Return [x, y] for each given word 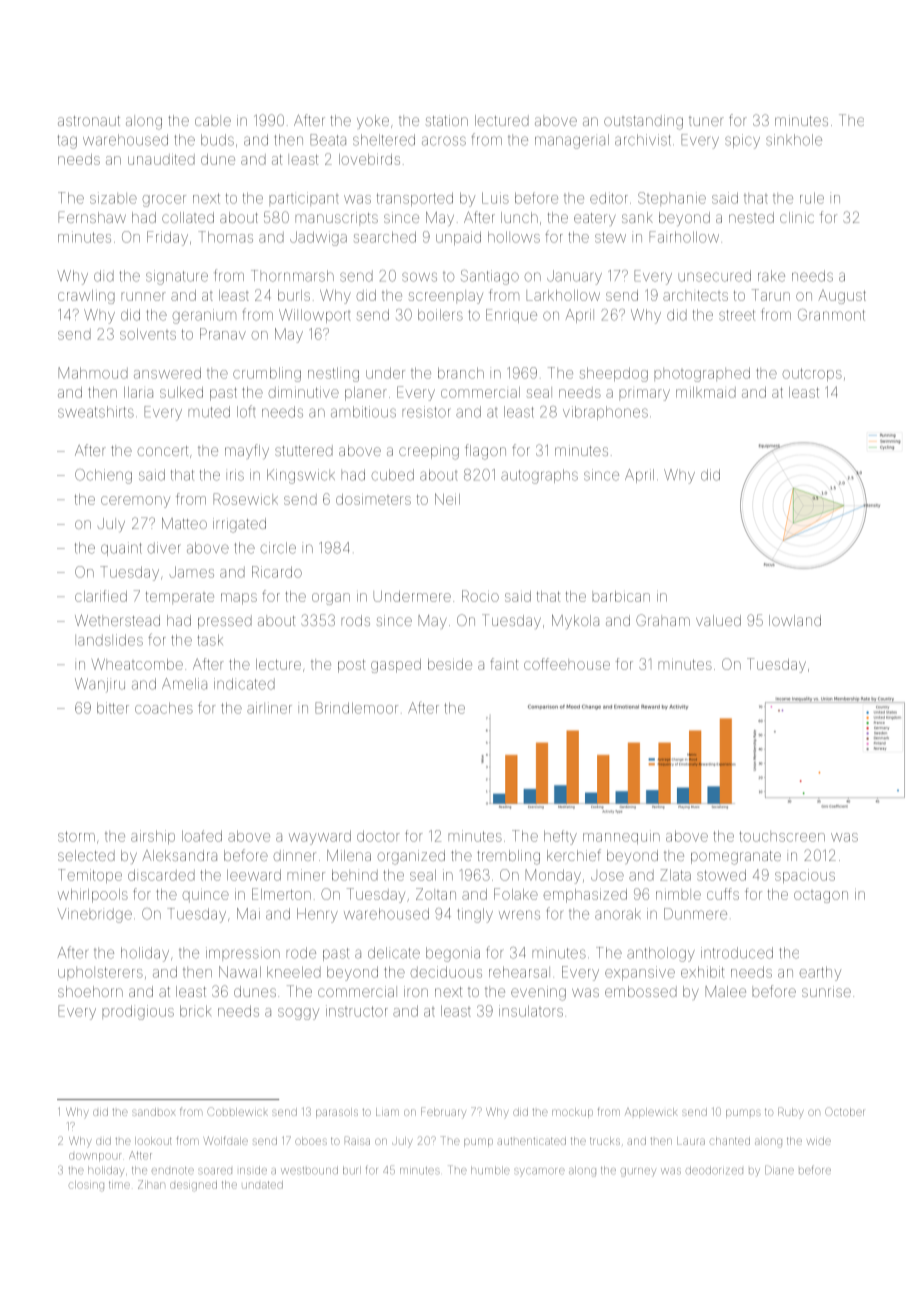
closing [86, 1186]
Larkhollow [563, 295]
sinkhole [794, 140]
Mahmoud [93, 373]
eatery [595, 219]
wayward [320, 837]
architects [695, 295]
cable [213, 120]
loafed [202, 836]
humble [490, 1170]
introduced [737, 953]
